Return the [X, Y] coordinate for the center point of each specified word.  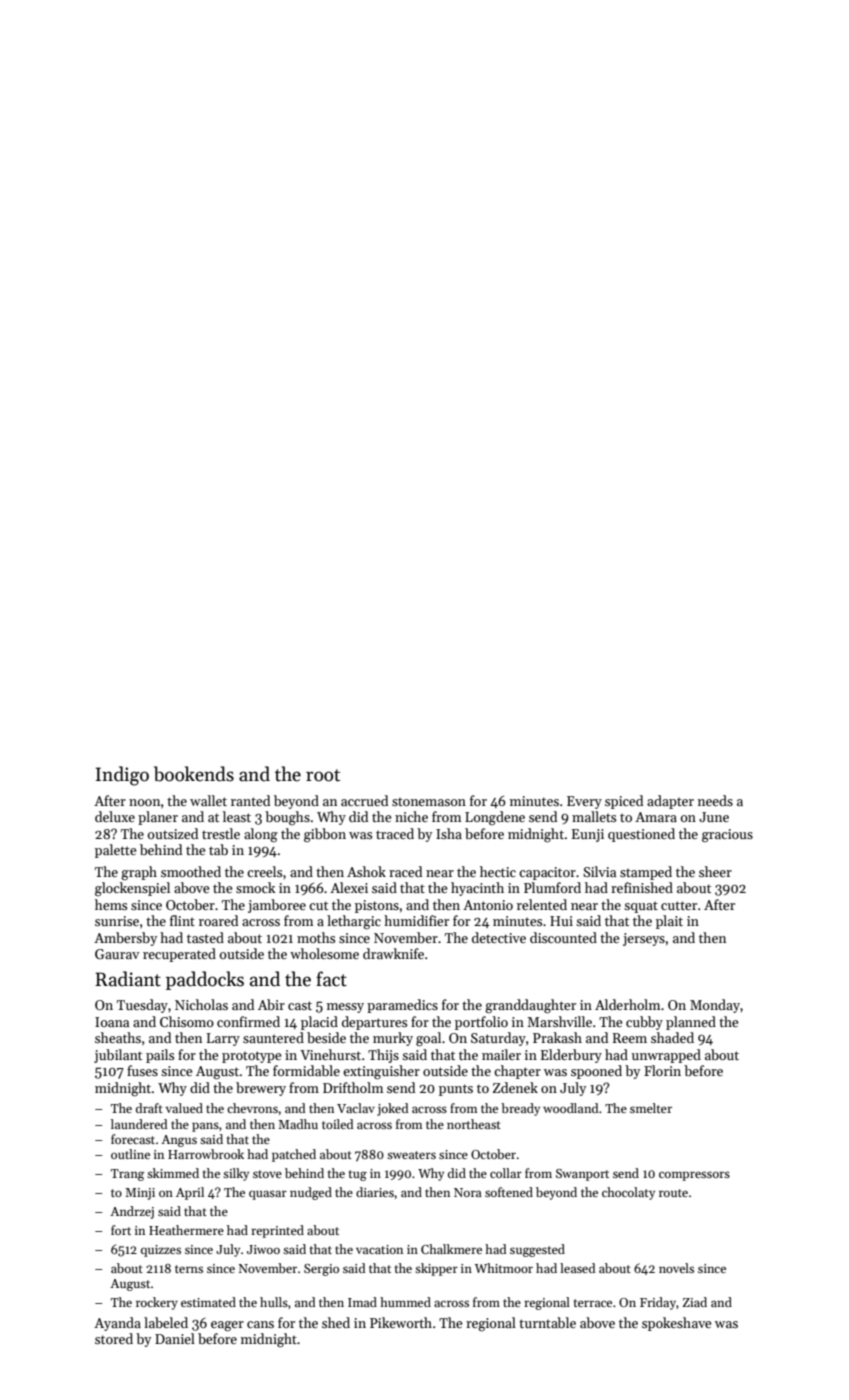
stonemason [429, 801]
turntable [547, 1322]
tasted [205, 937]
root [323, 775]
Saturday [498, 1039]
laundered [139, 1124]
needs [715, 800]
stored [114, 1338]
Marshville [559, 1021]
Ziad [695, 1302]
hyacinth [477, 889]
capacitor [547, 873]
